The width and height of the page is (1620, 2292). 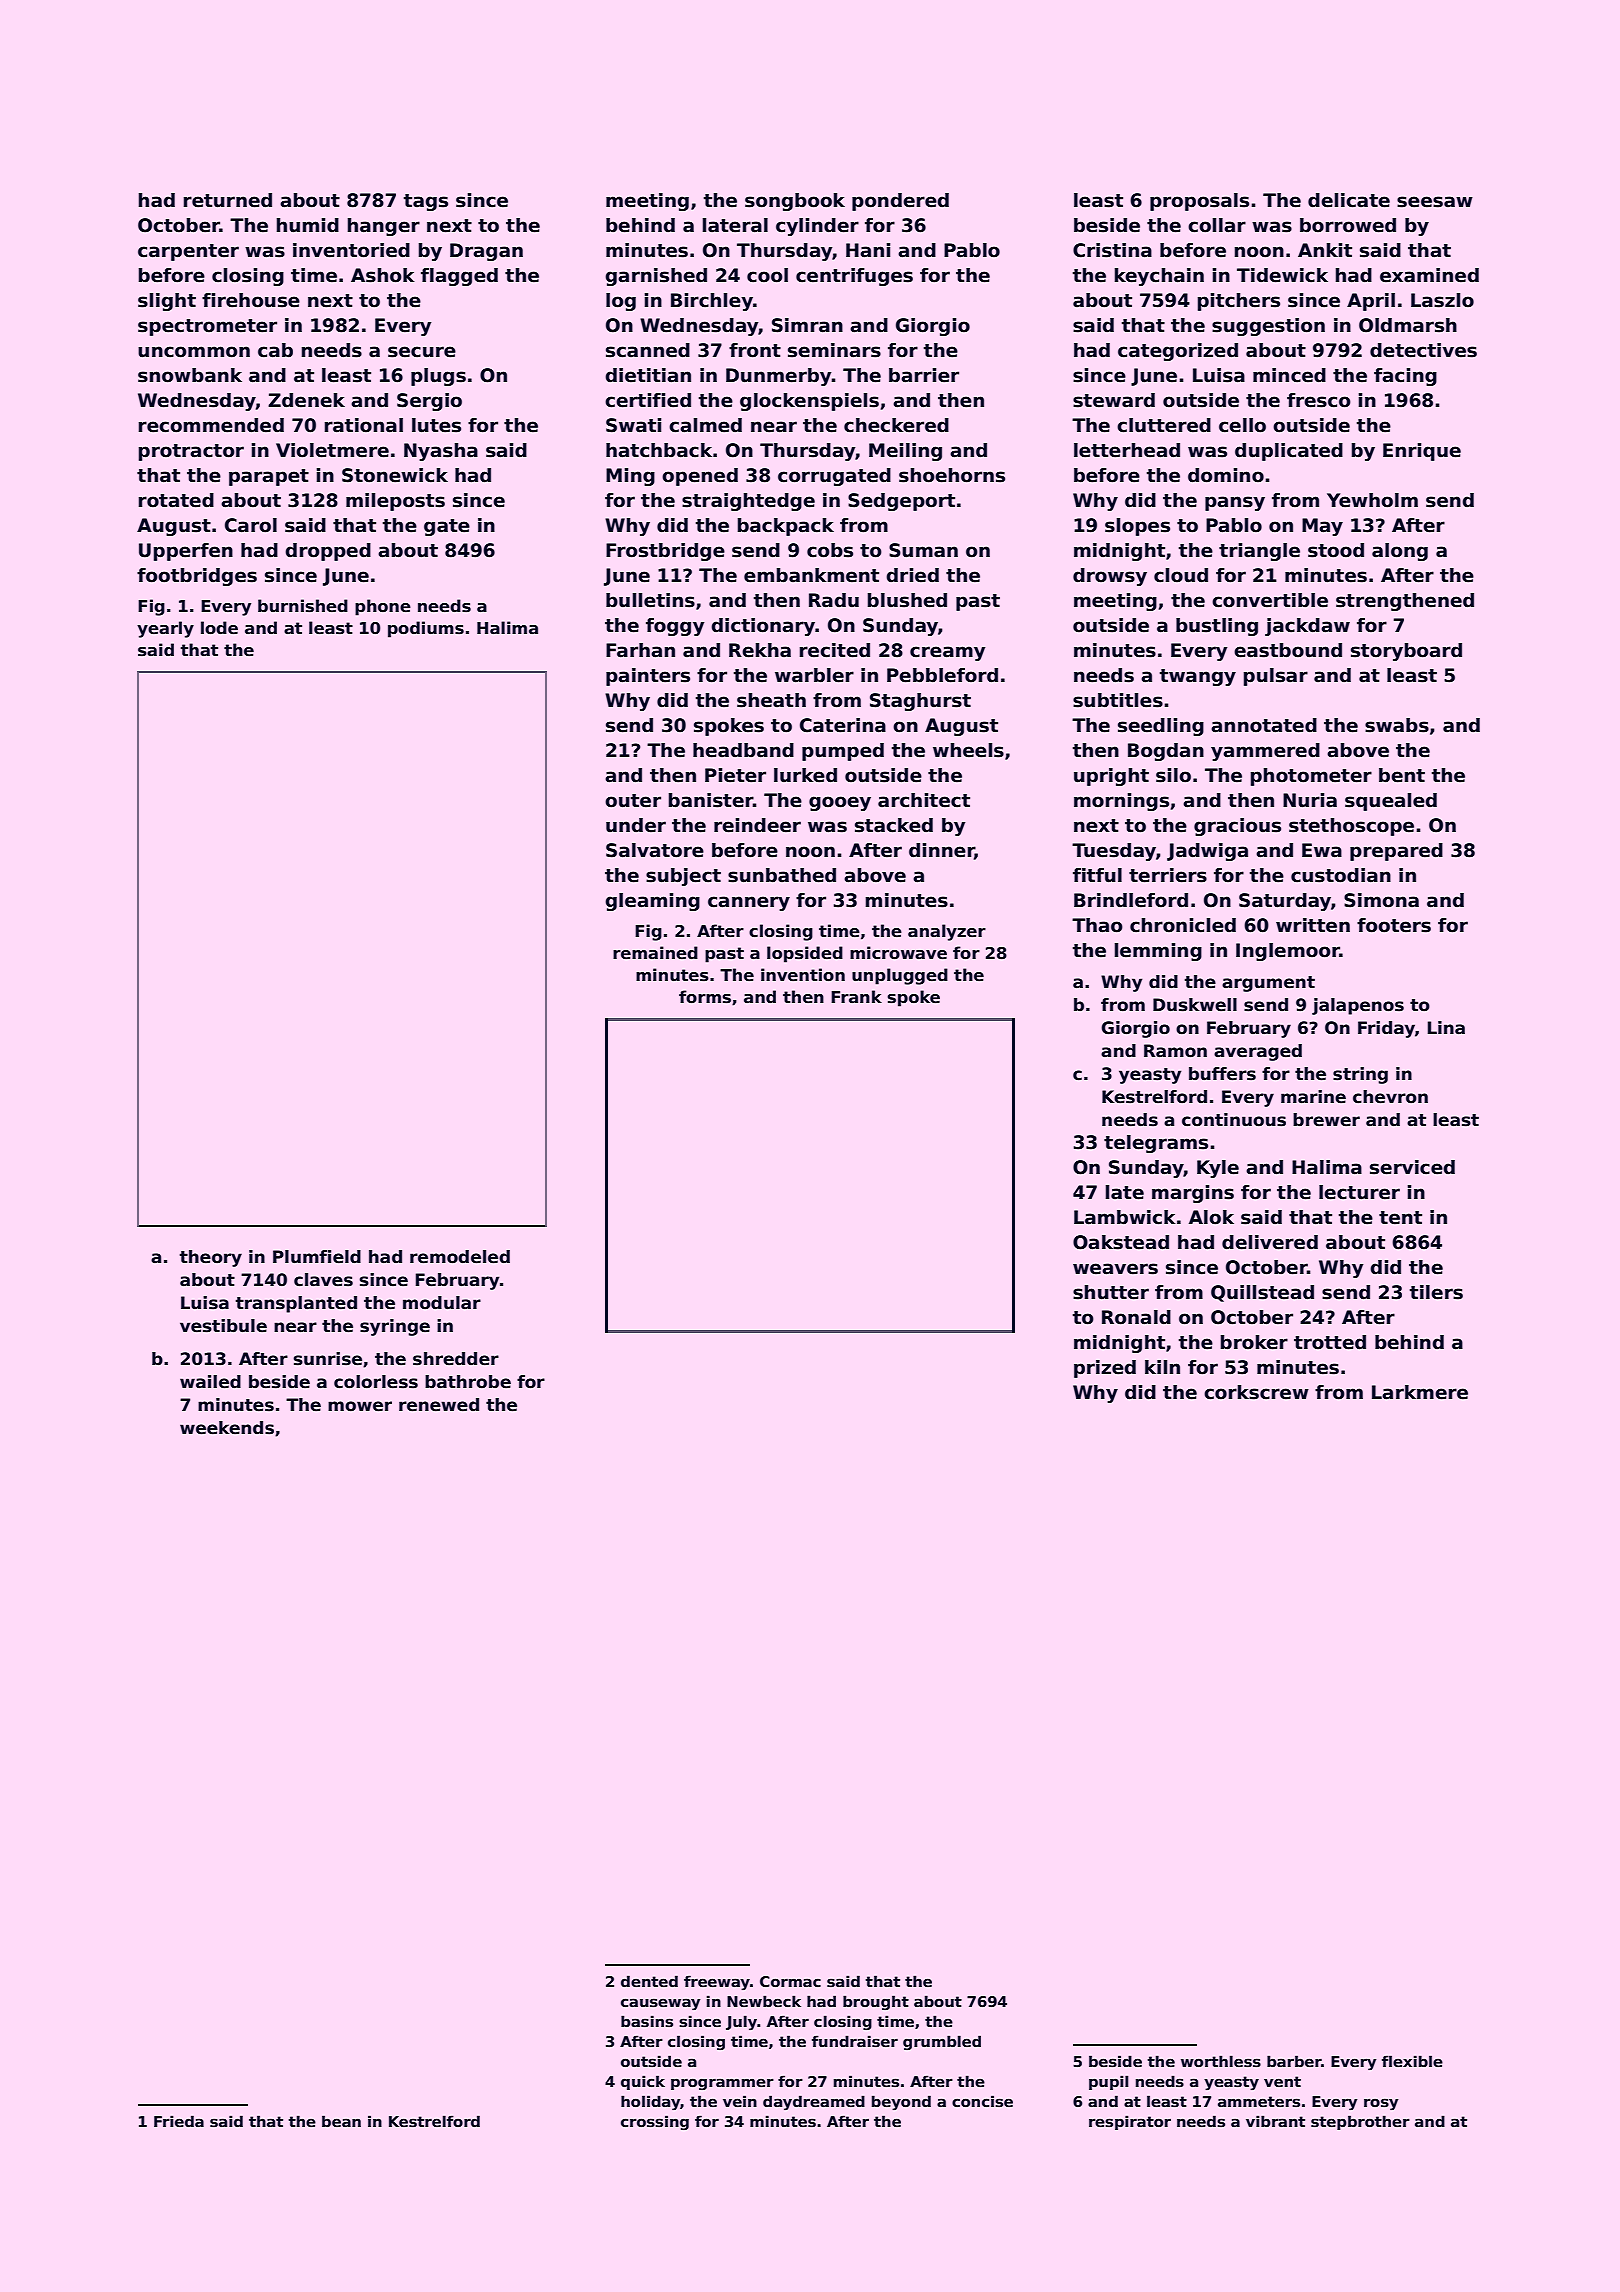 What do you see at coordinates (735, 775) in the page?
I see `Pieter` at bounding box center [735, 775].
